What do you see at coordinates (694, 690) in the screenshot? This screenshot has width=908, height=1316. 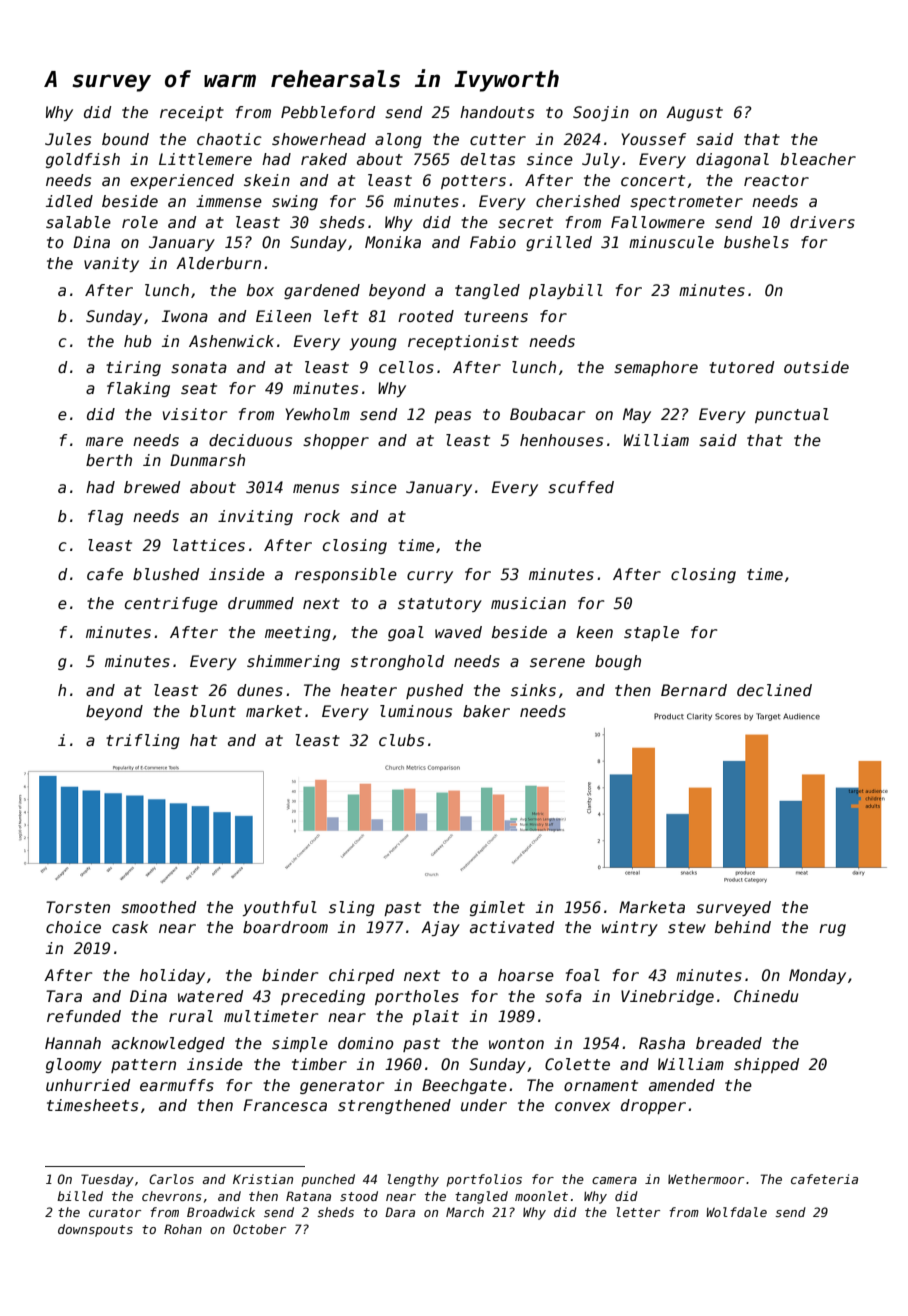 I see `Bernard` at bounding box center [694, 690].
